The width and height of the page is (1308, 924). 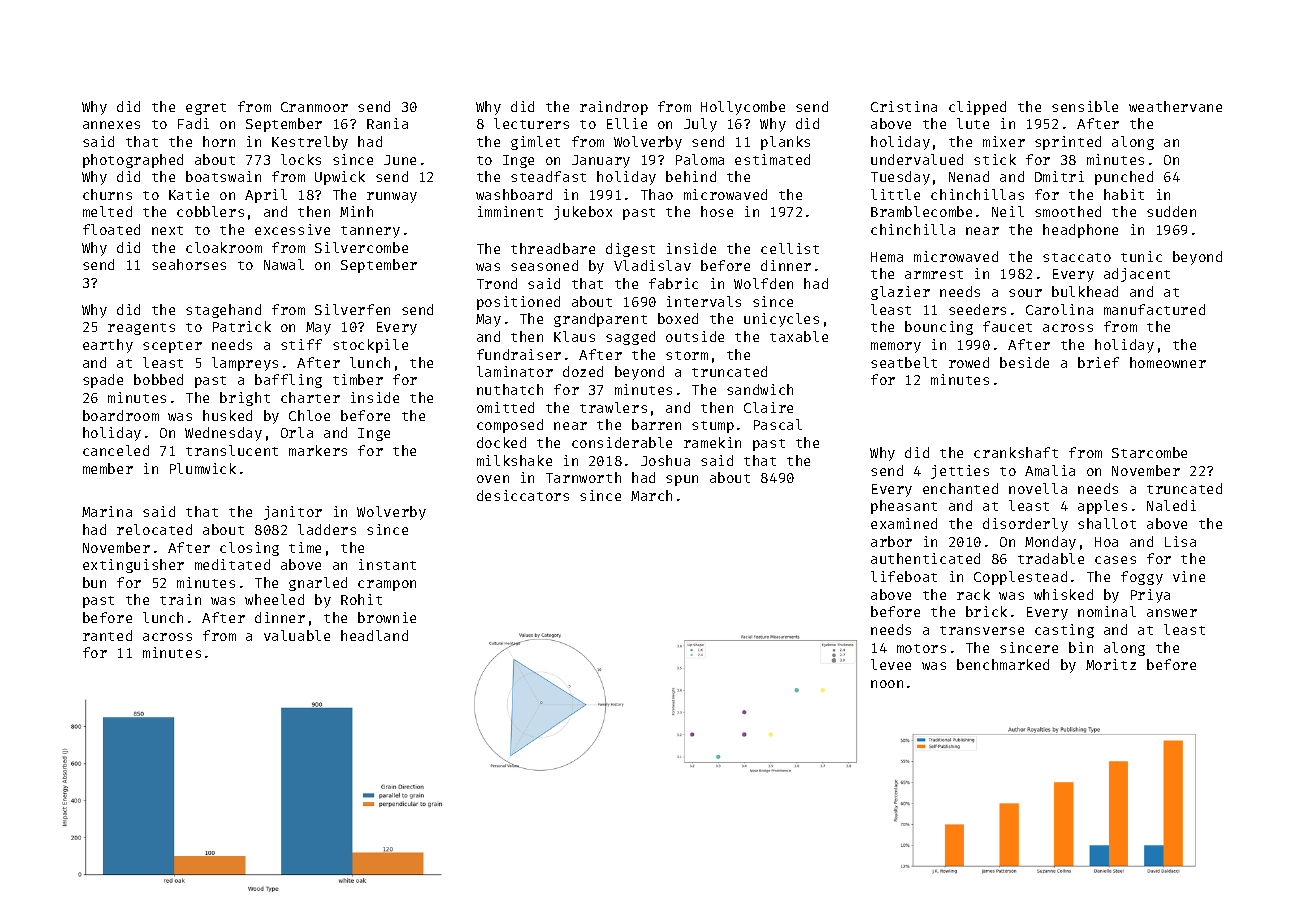 I want to click on valuable, so click(x=297, y=635).
